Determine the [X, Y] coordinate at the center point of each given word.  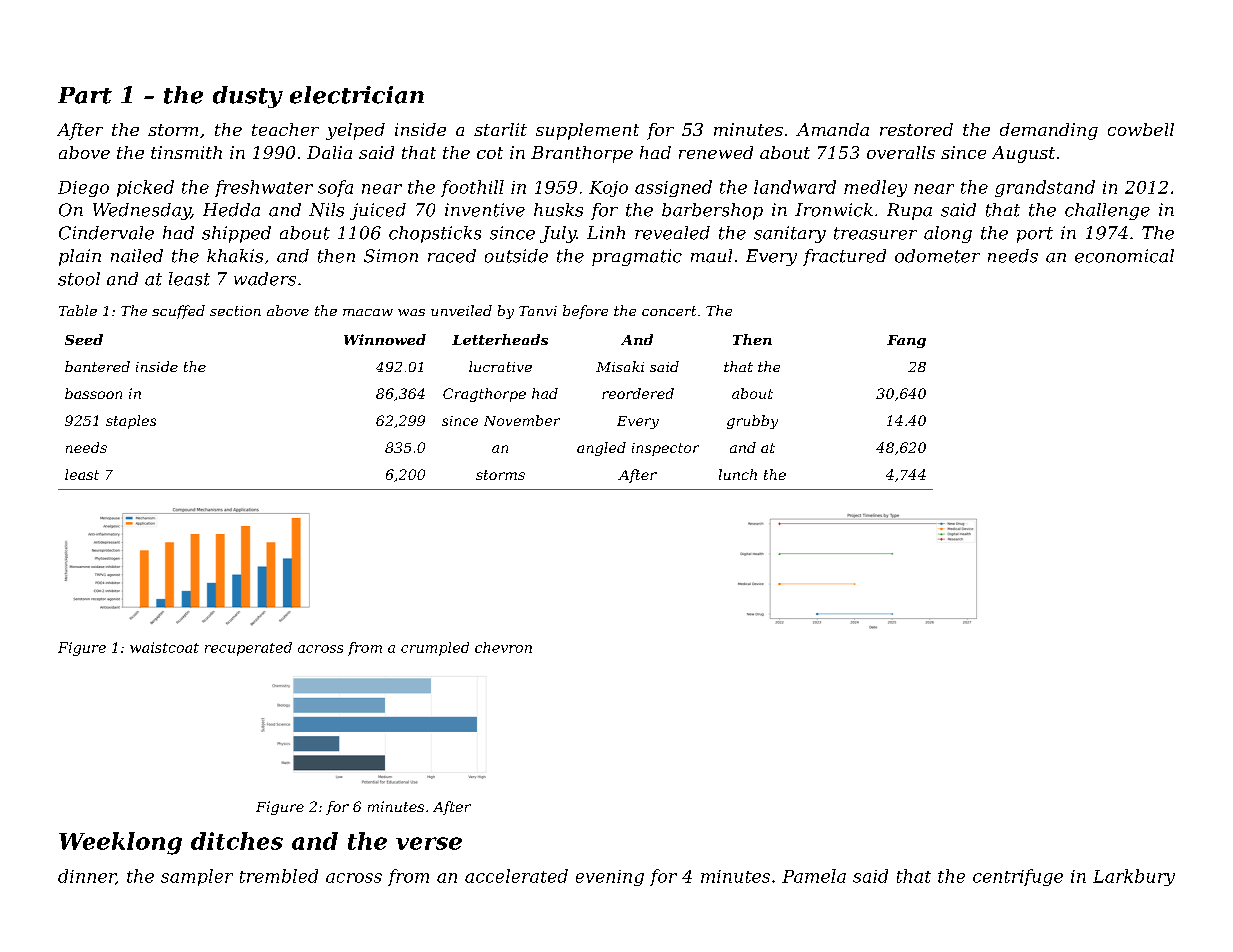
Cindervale [106, 233]
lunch [738, 474]
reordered [638, 393]
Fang [906, 341]
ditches [237, 841]
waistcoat [164, 647]
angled [601, 449]
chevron [503, 647]
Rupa [909, 211]
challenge [1107, 211]
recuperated [248, 649]
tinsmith [186, 152]
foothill [472, 188]
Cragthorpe [484, 395]
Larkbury [1134, 877]
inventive [485, 210]
